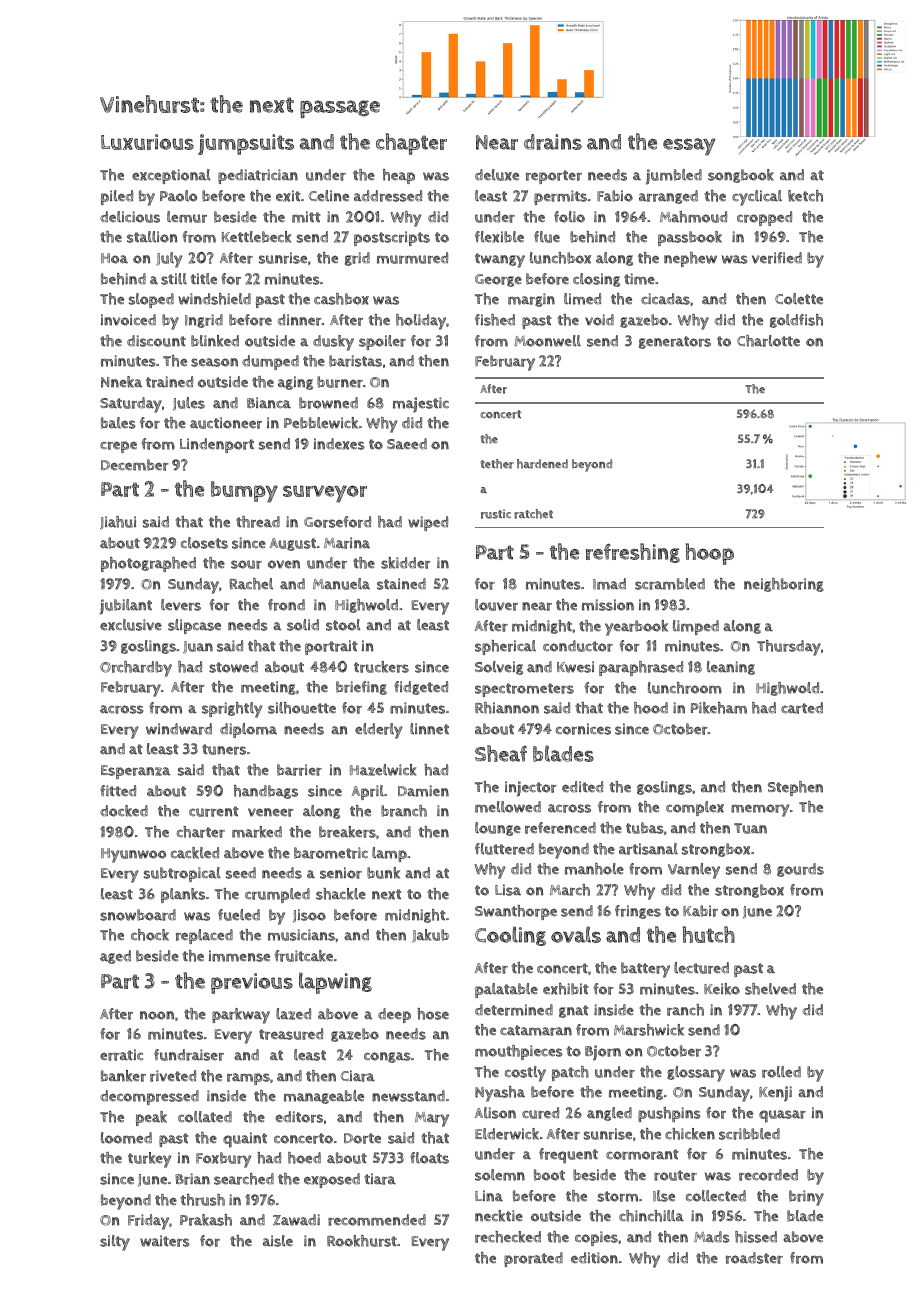 This page has width=924, height=1308. I want to click on piled, so click(117, 197).
